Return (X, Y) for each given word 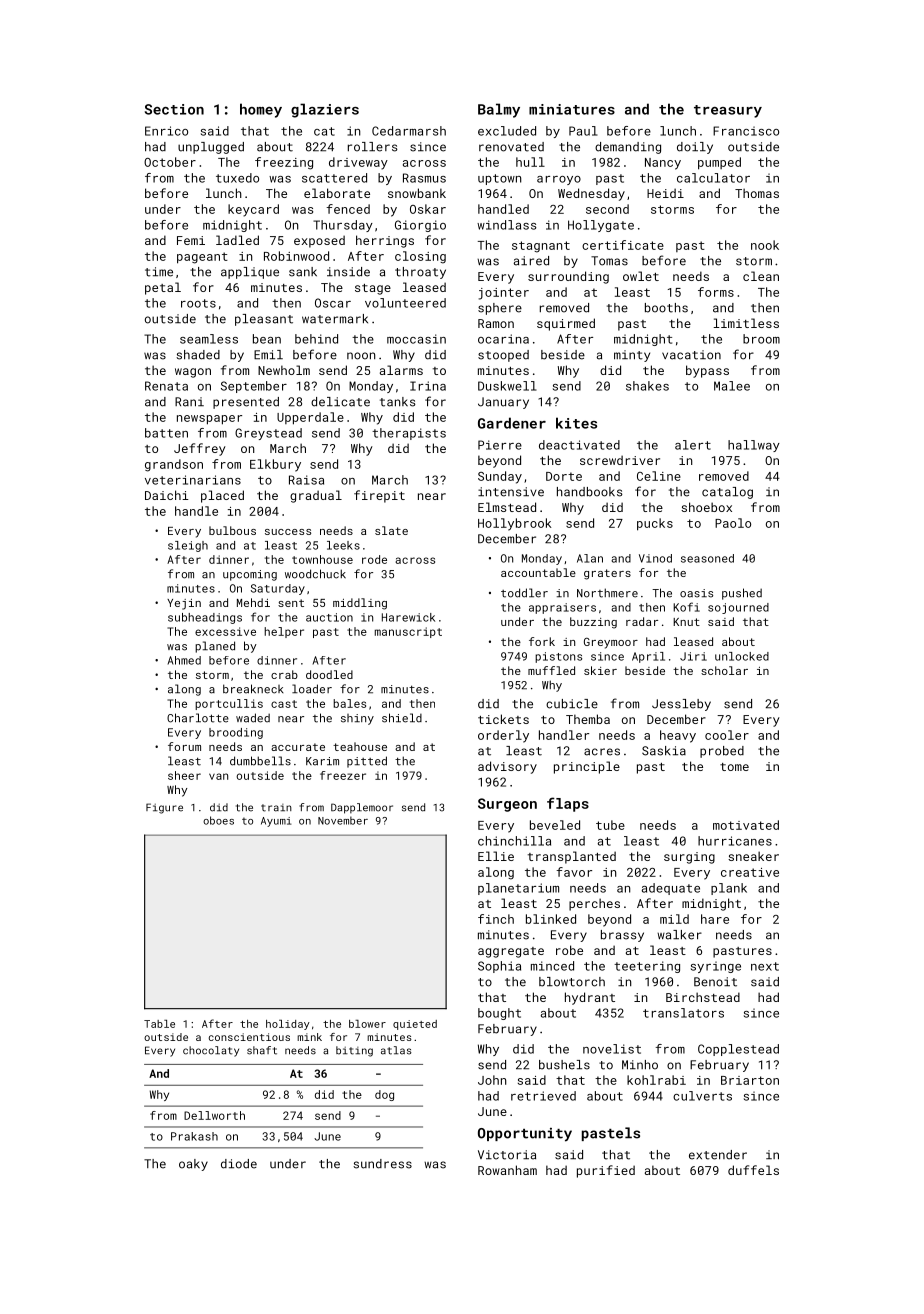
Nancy (663, 164)
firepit (379, 496)
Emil (268, 354)
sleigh (188, 546)
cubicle (572, 704)
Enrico (166, 131)
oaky (193, 1165)
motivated (746, 825)
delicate (340, 402)
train (276, 808)
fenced (348, 209)
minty (632, 356)
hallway (754, 446)
